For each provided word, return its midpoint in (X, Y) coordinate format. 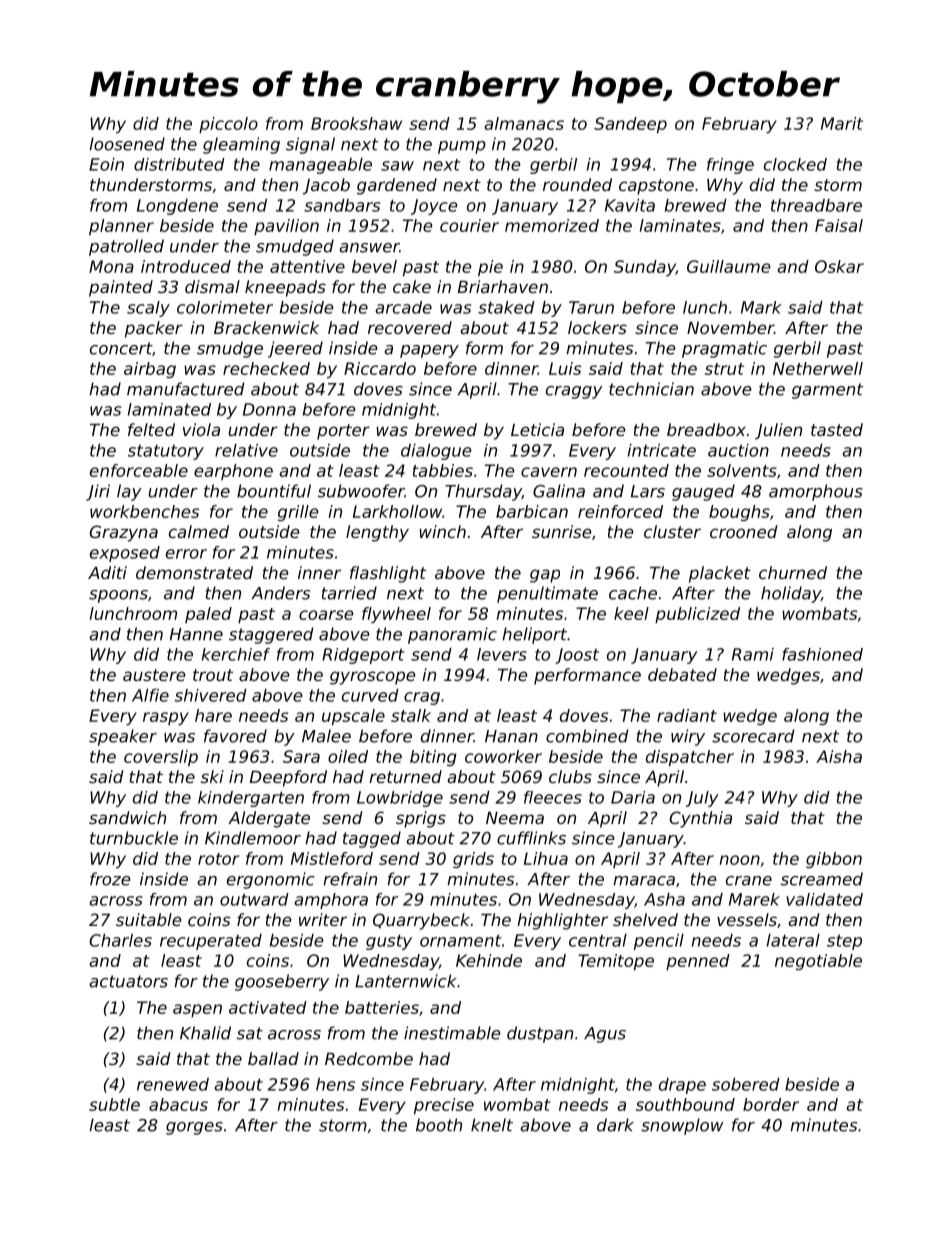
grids (473, 860)
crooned (744, 531)
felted (151, 429)
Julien (778, 431)
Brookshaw (356, 123)
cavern (549, 472)
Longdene (177, 207)
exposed (125, 554)
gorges (194, 1128)
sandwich (127, 817)
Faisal (839, 225)
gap (545, 576)
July (702, 799)
